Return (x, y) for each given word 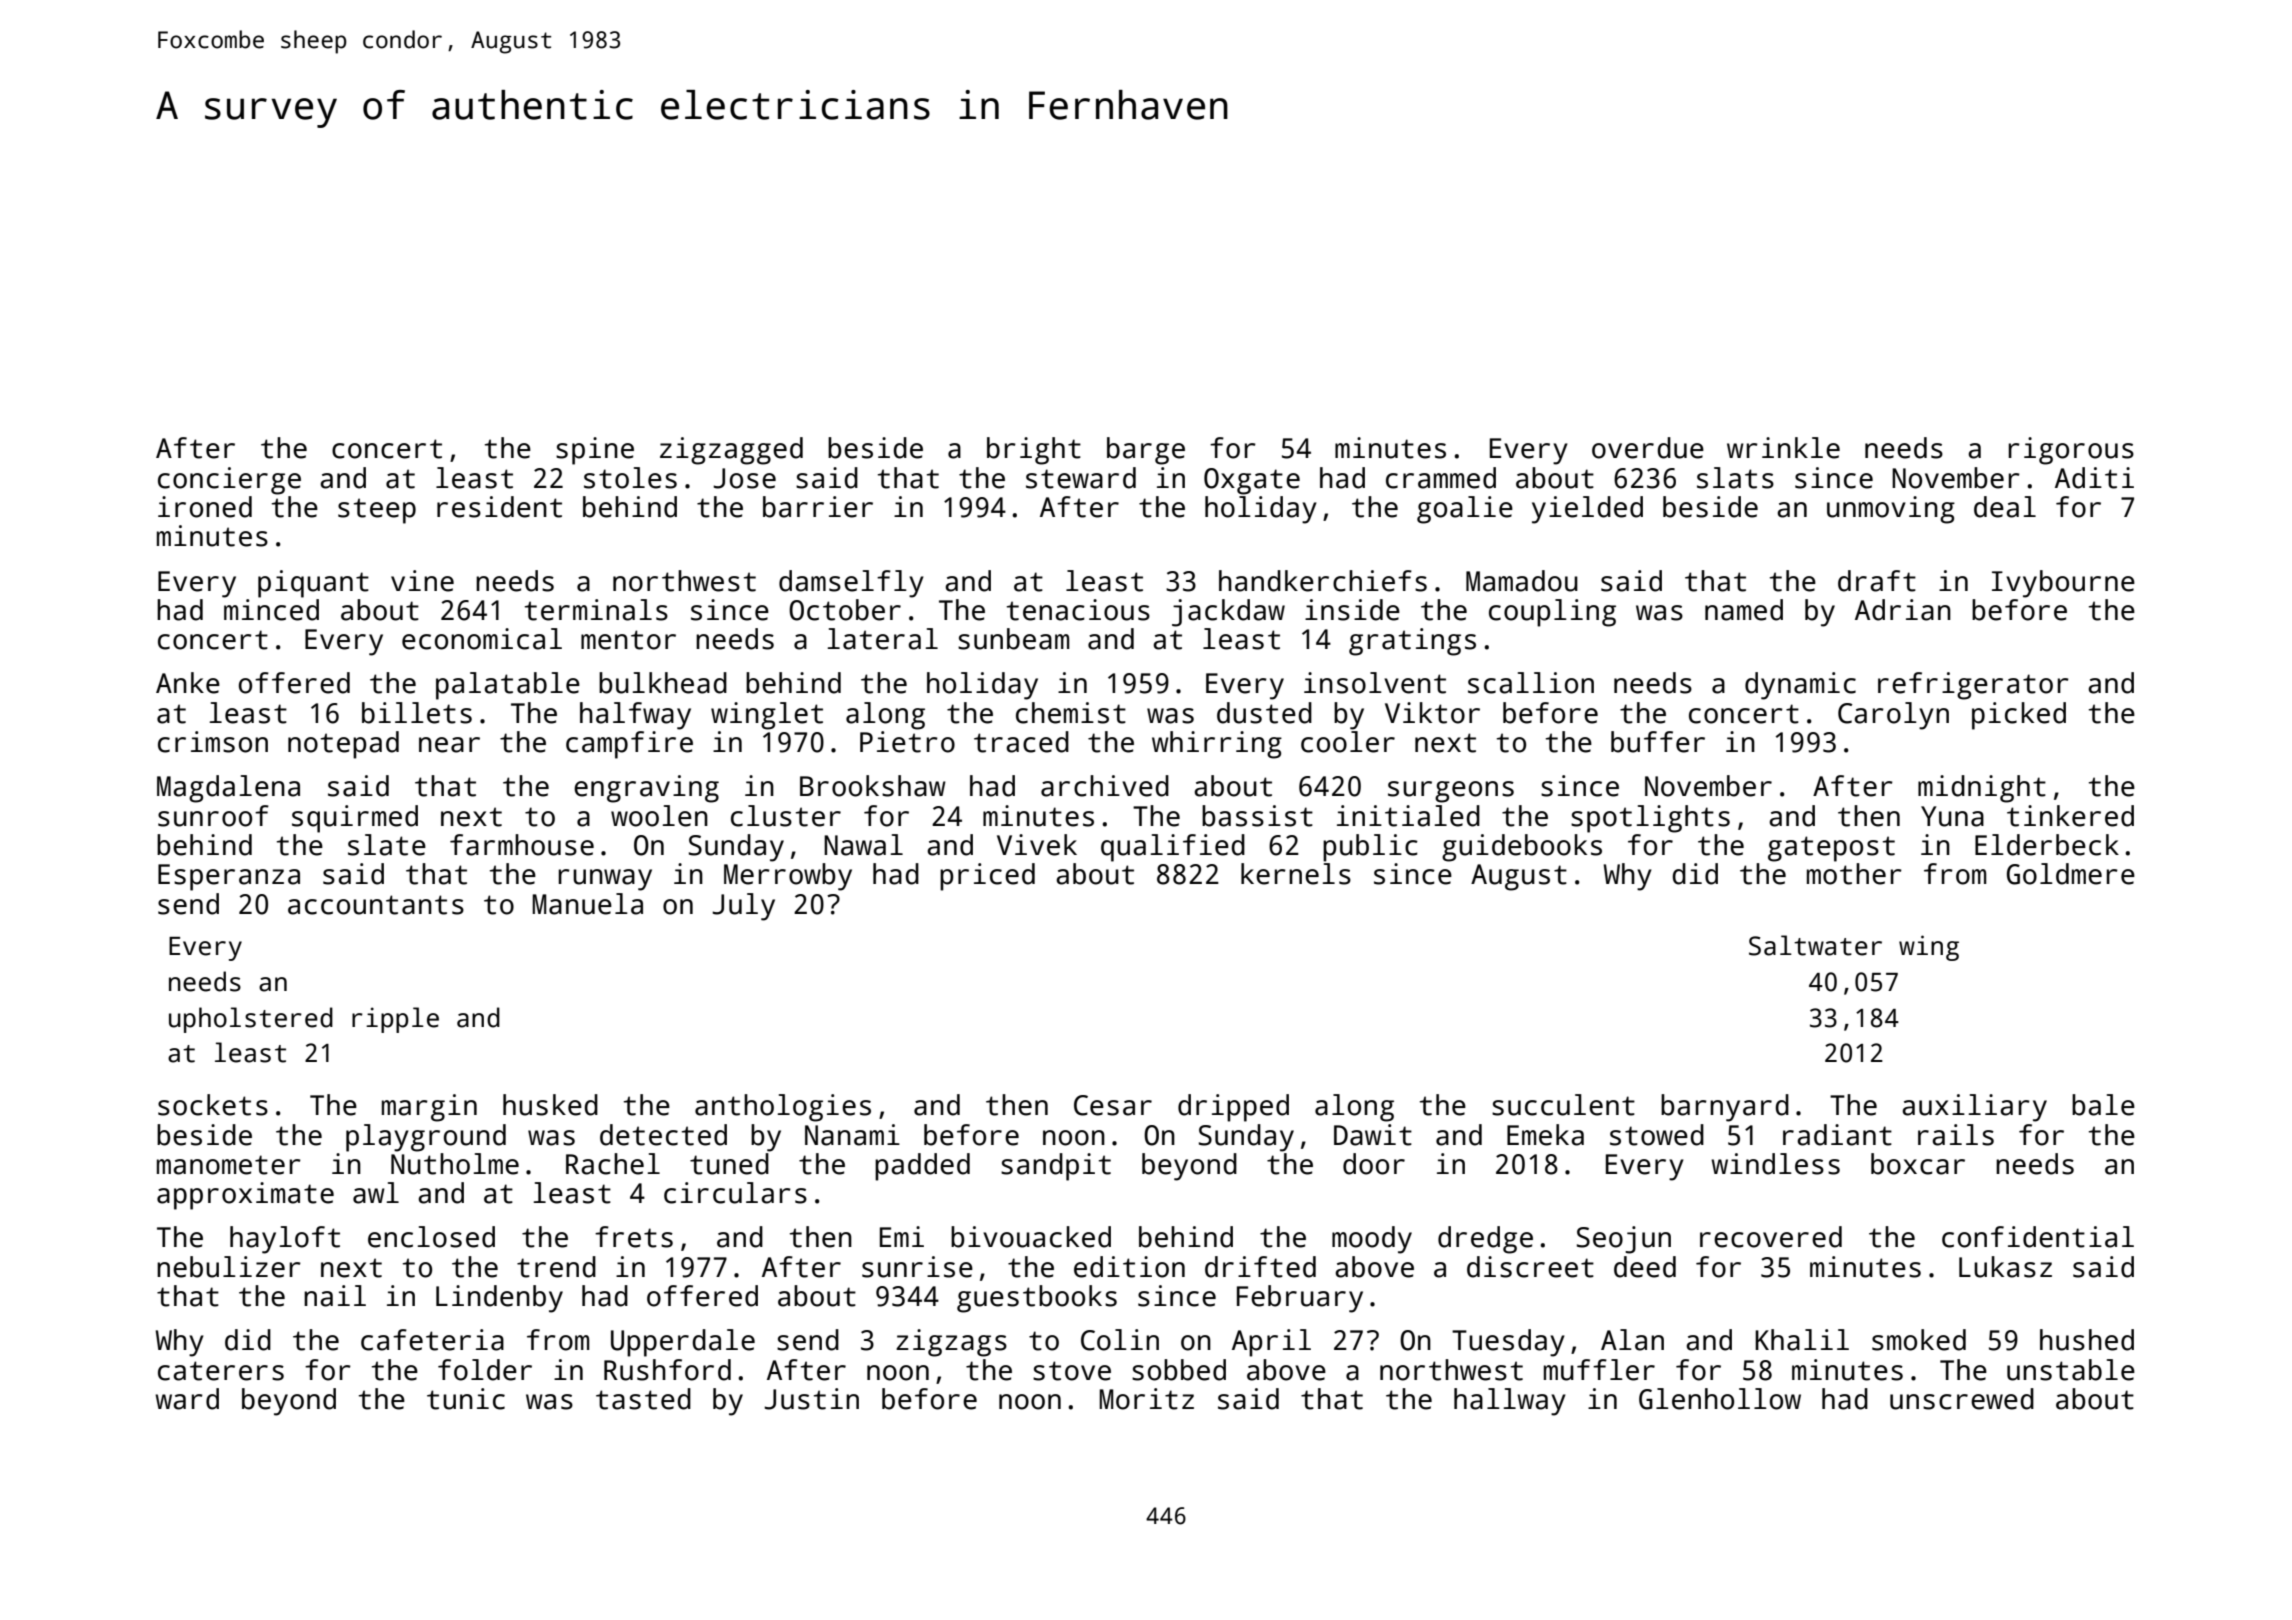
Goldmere (2071, 874)
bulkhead (663, 683)
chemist (1071, 713)
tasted (643, 1399)
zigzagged (731, 451)
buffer (1658, 742)
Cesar (1113, 1105)
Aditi (2094, 478)
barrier (818, 507)
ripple (395, 1020)
